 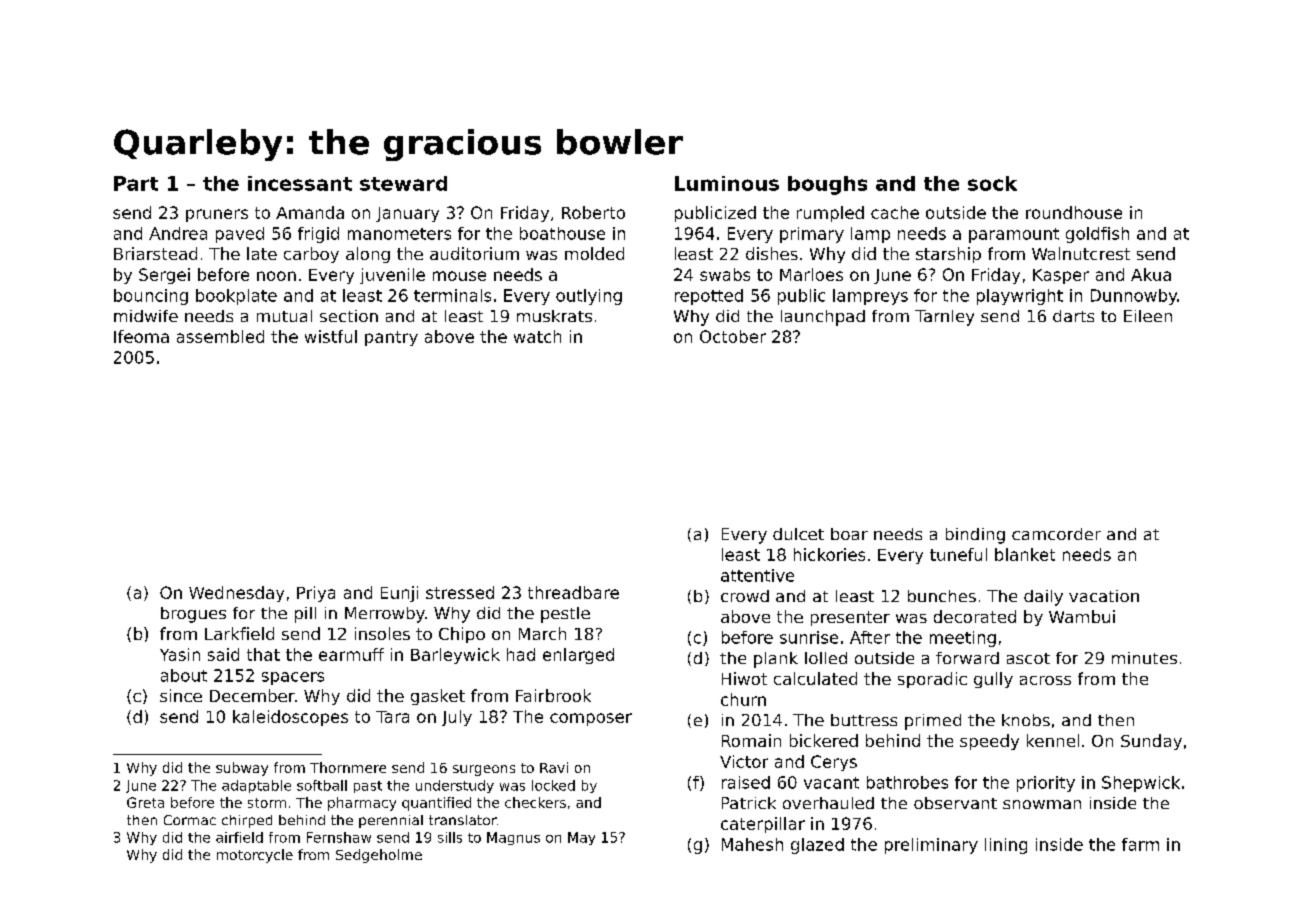 What do you see at coordinates (1073, 316) in the screenshot?
I see `darts` at bounding box center [1073, 316].
